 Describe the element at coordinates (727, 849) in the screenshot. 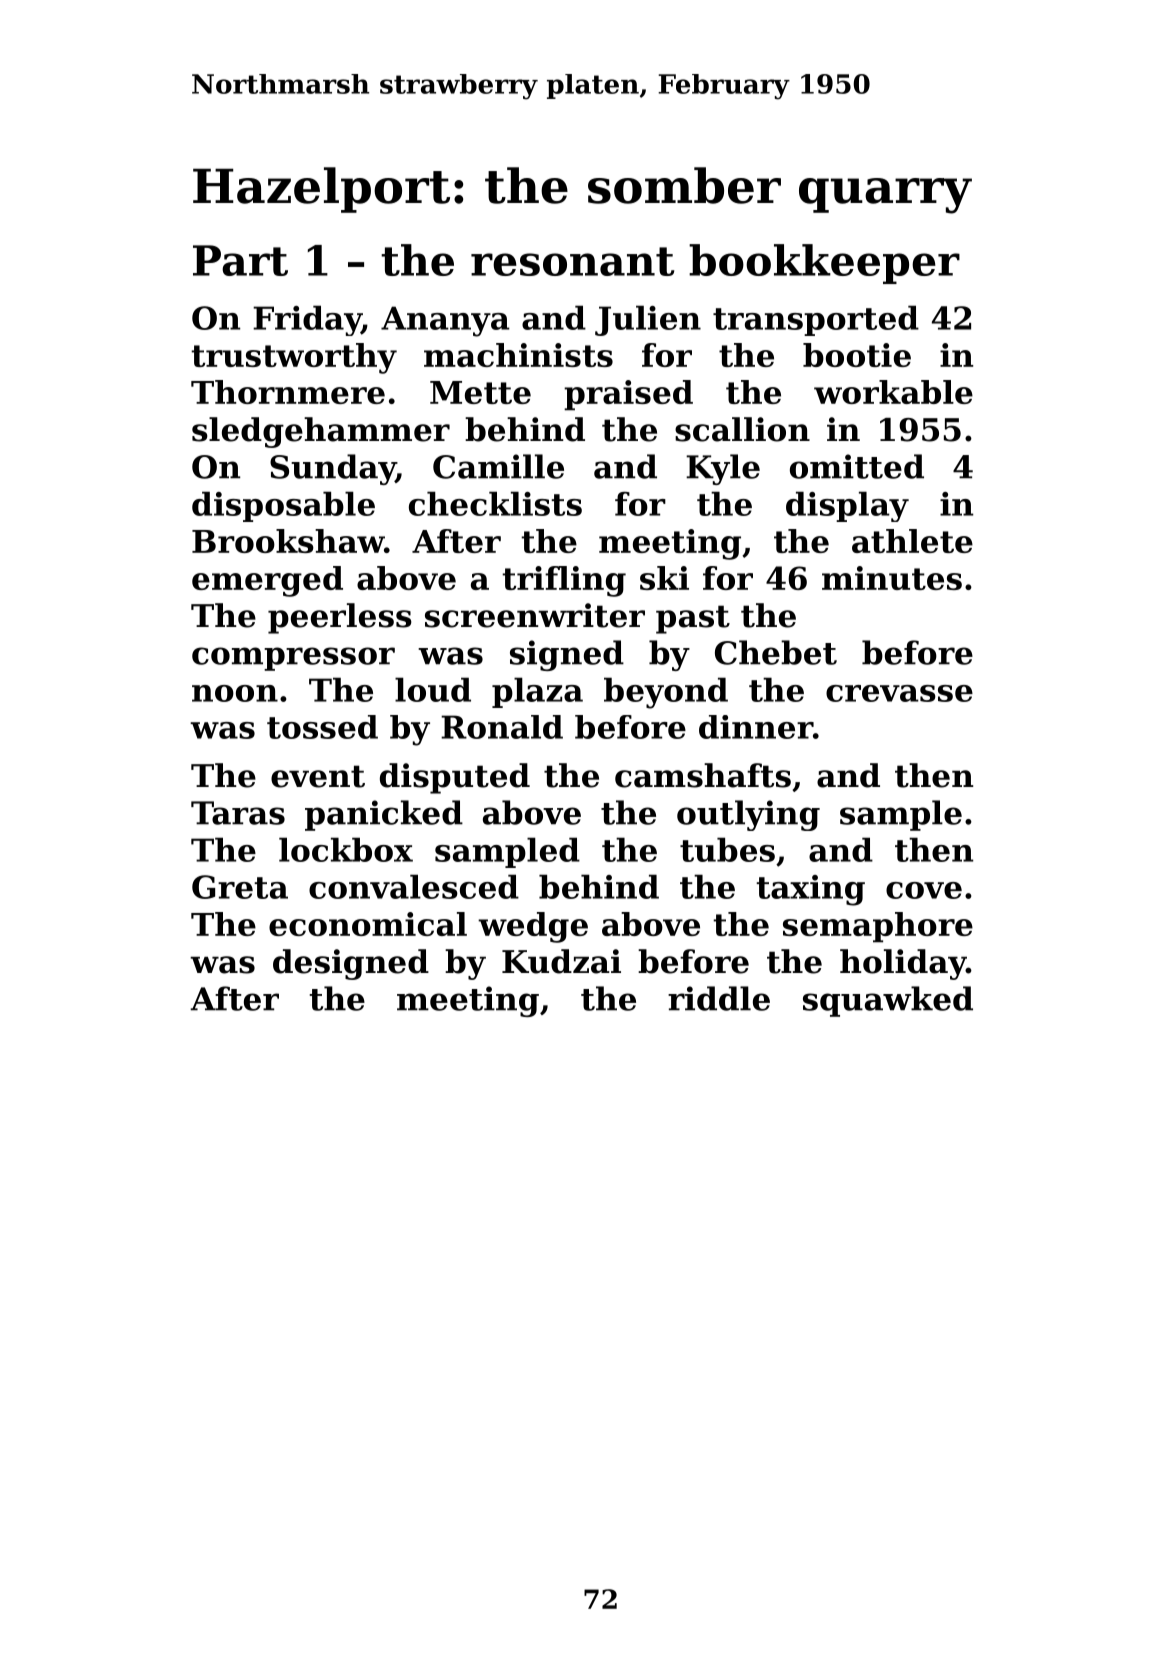

I see `tubes` at that location.
